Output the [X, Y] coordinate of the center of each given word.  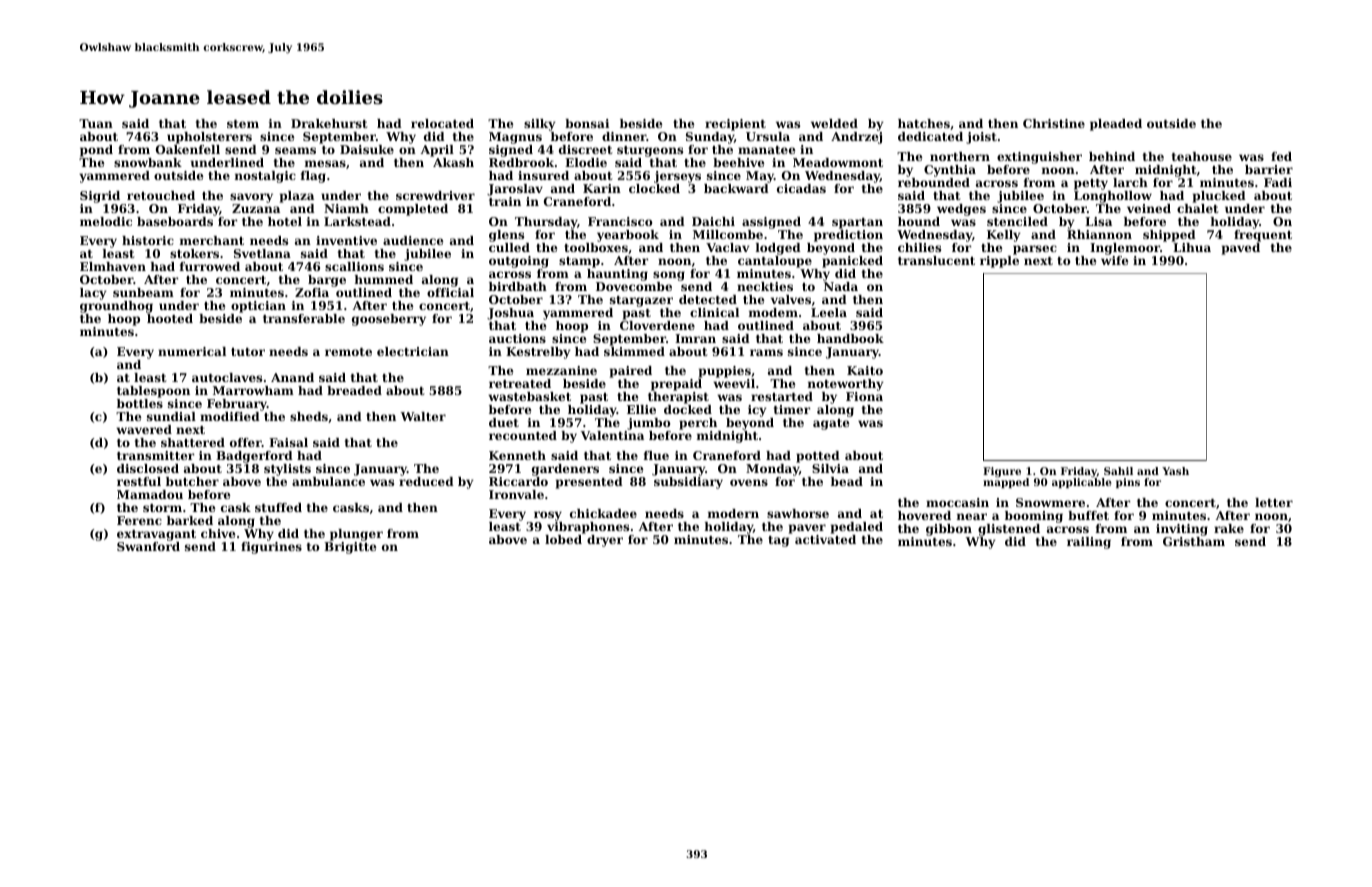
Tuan [96, 123]
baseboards [175, 221]
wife [1115, 260]
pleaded [1116, 125]
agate [831, 424]
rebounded [934, 182]
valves [791, 299]
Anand [292, 377]
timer [792, 409]
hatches [924, 123]
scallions [354, 266]
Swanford [148, 546]
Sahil [1118, 471]
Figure [1002, 472]
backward [736, 188]
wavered [144, 429]
